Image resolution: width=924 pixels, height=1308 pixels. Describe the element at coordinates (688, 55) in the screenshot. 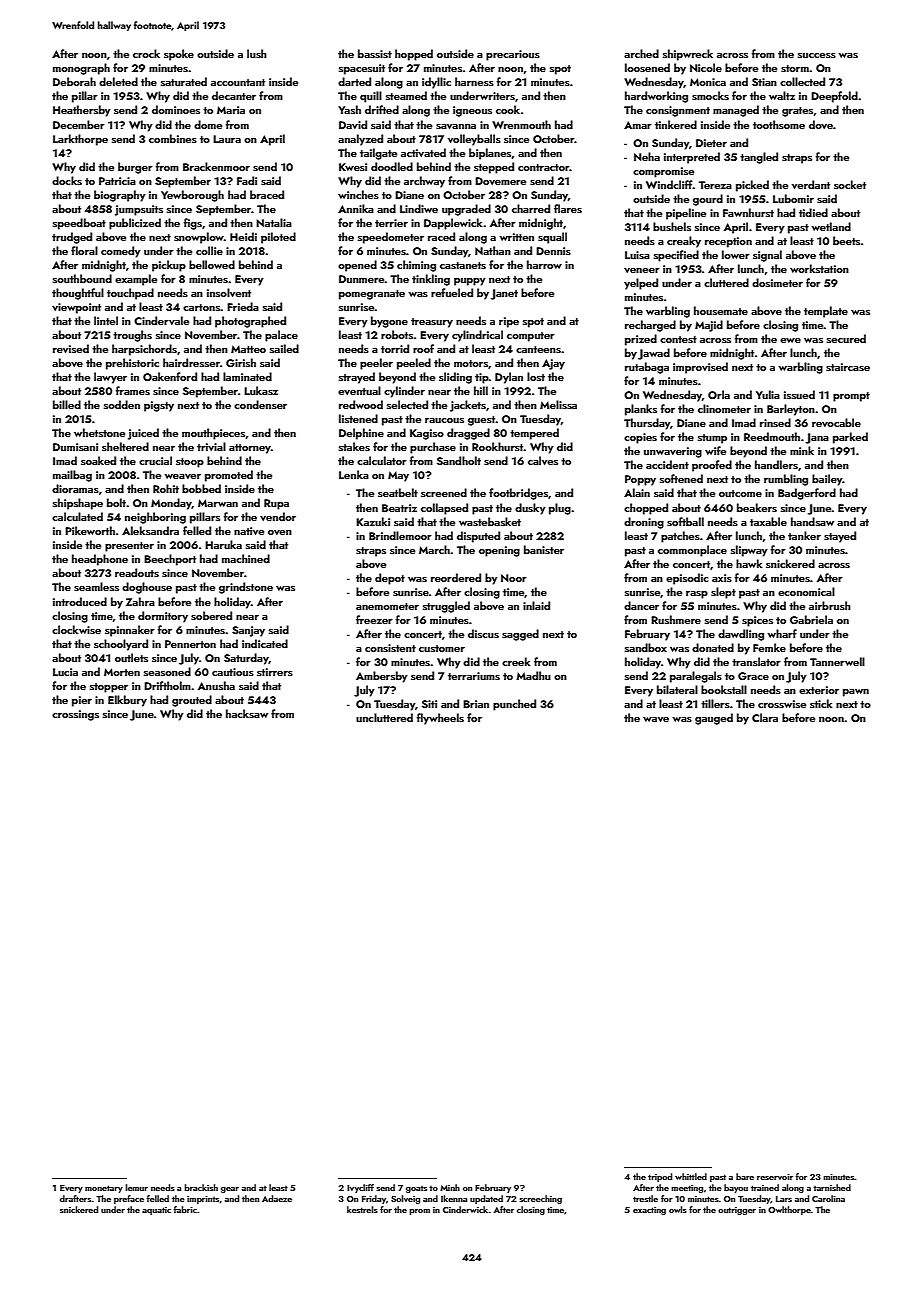

I see `shipwreck` at that location.
